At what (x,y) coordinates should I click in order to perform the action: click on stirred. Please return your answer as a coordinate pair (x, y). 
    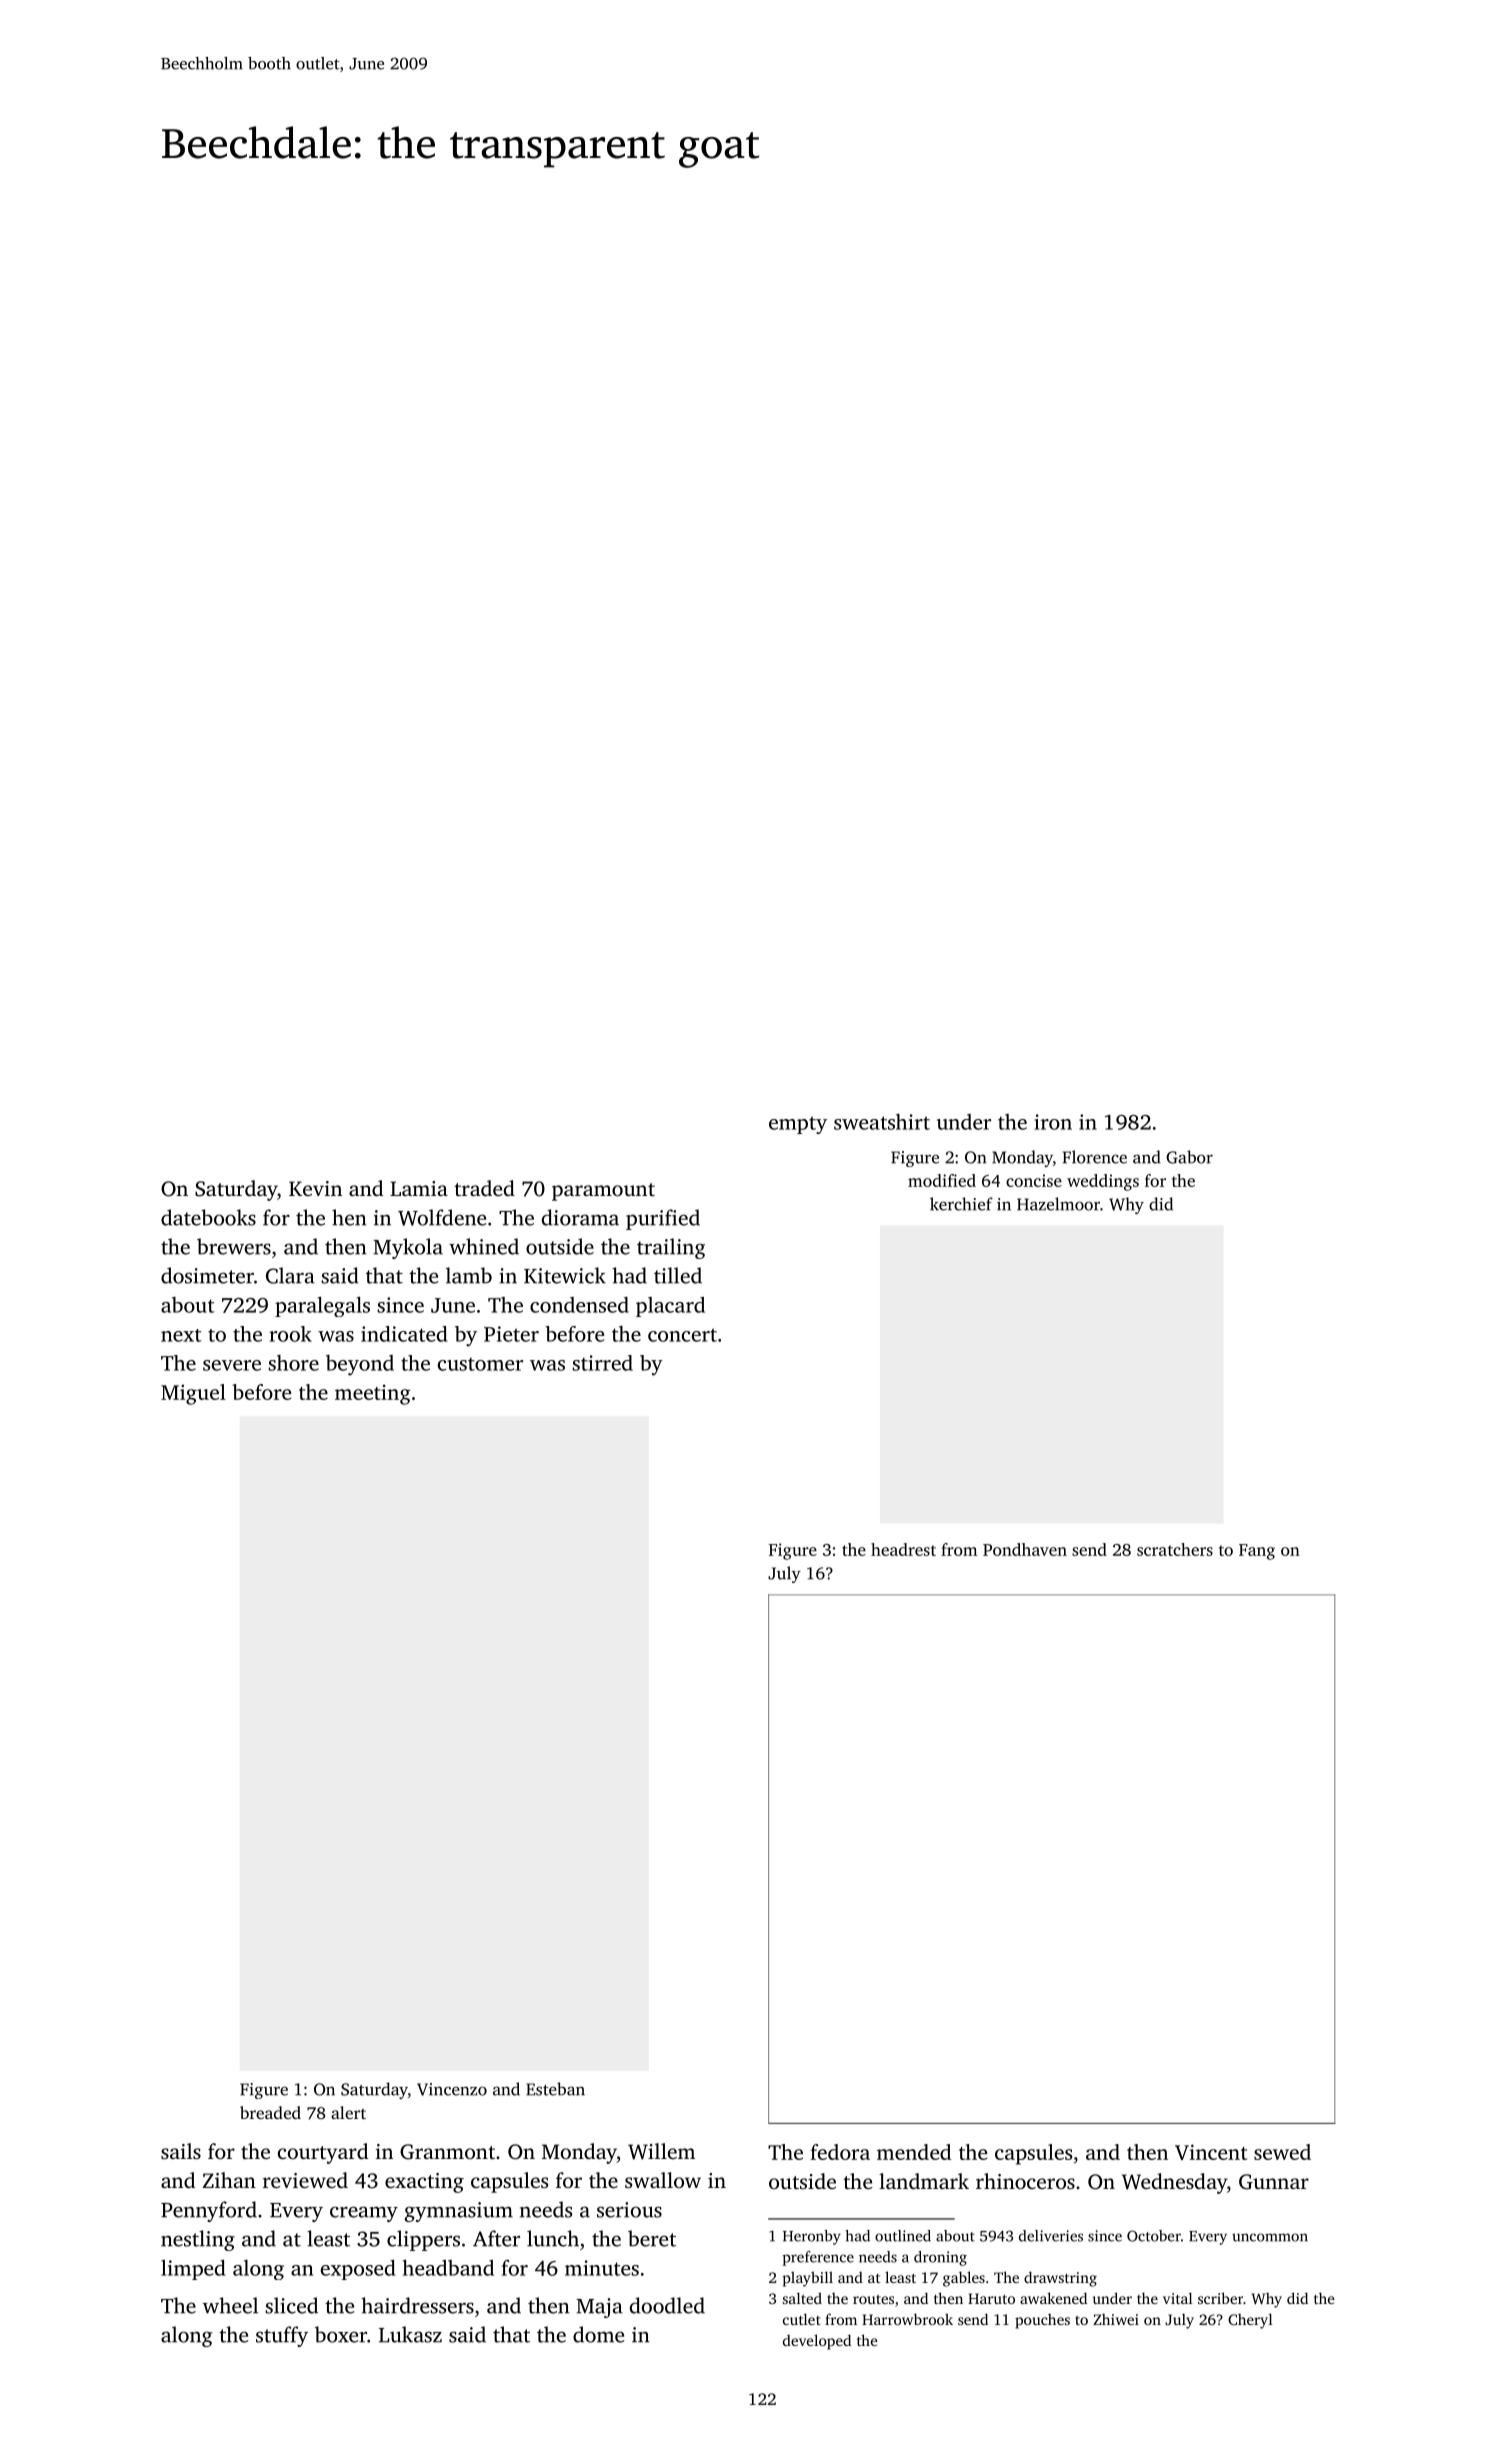
    Looking at the image, I should click on (602, 1363).
